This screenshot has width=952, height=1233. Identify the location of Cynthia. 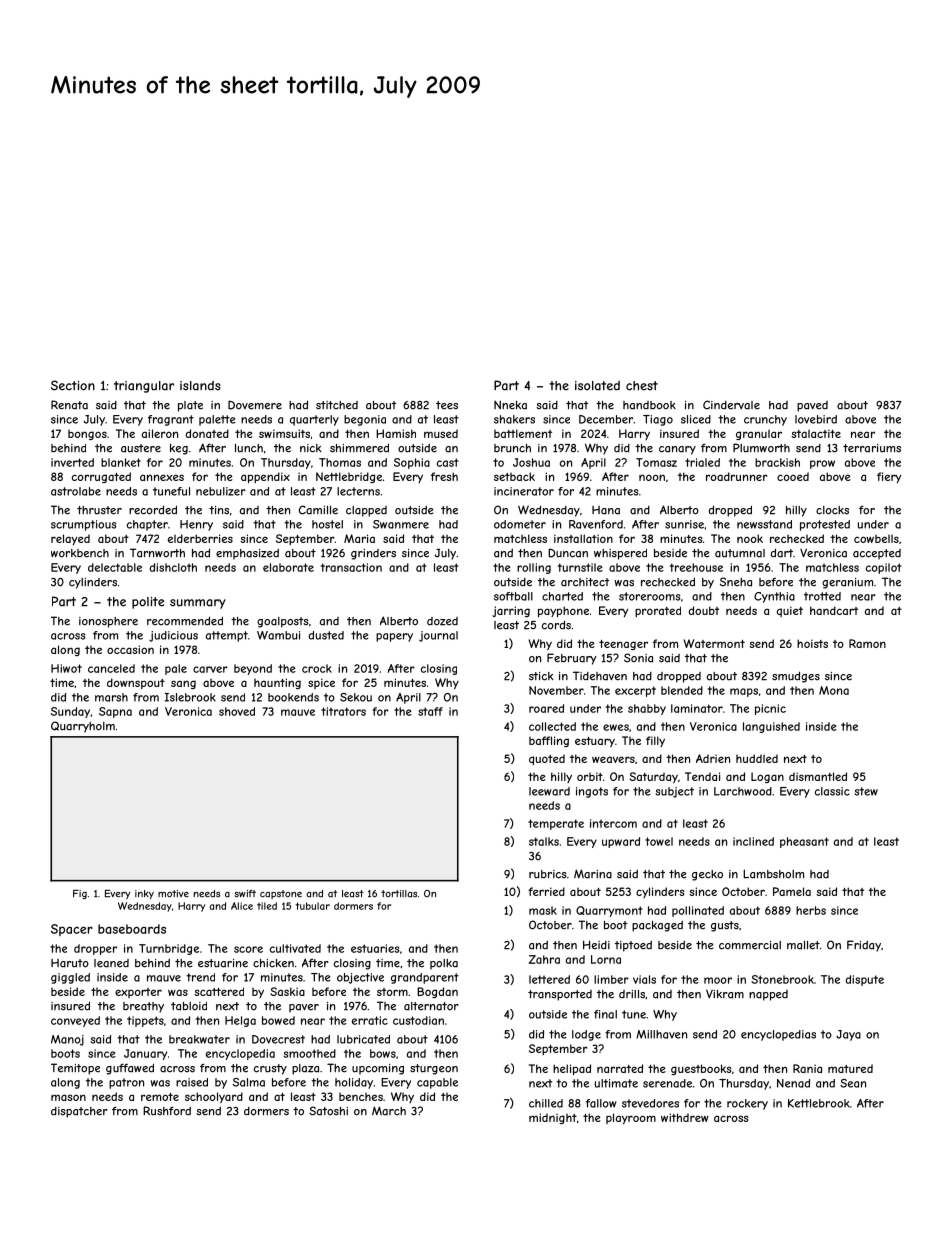
(774, 597).
